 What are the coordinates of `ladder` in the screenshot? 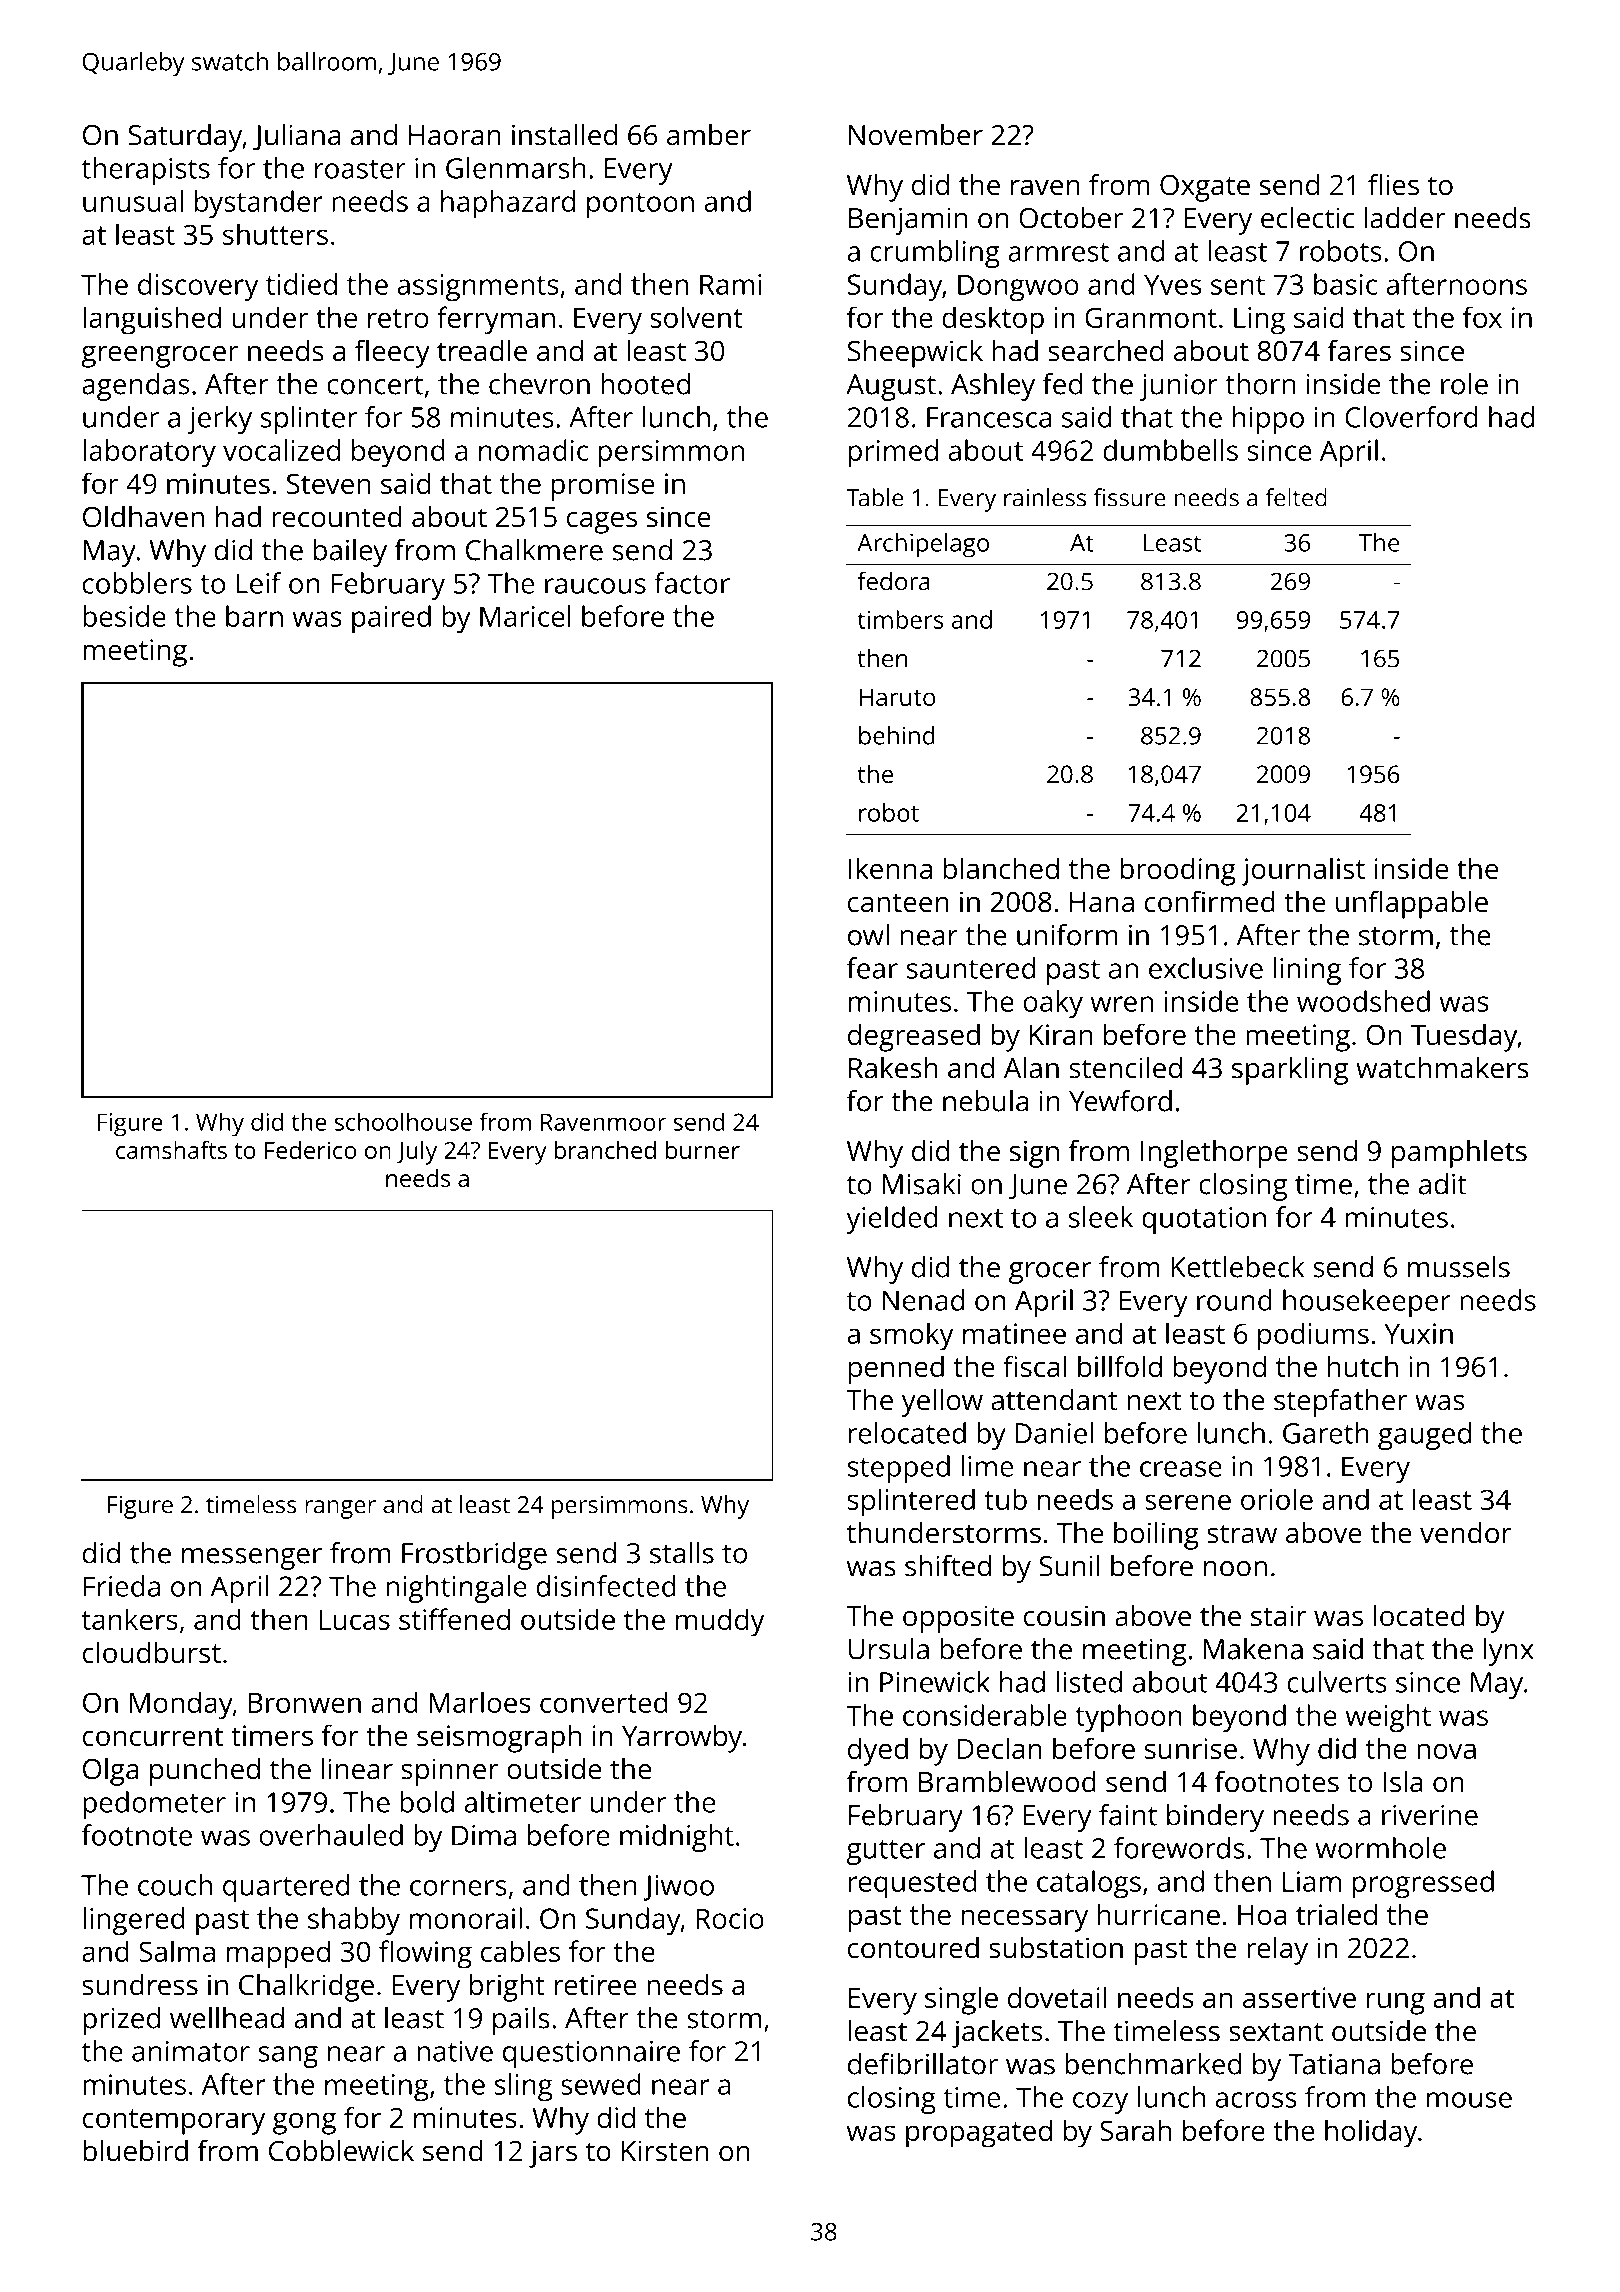 It's located at (1405, 218).
